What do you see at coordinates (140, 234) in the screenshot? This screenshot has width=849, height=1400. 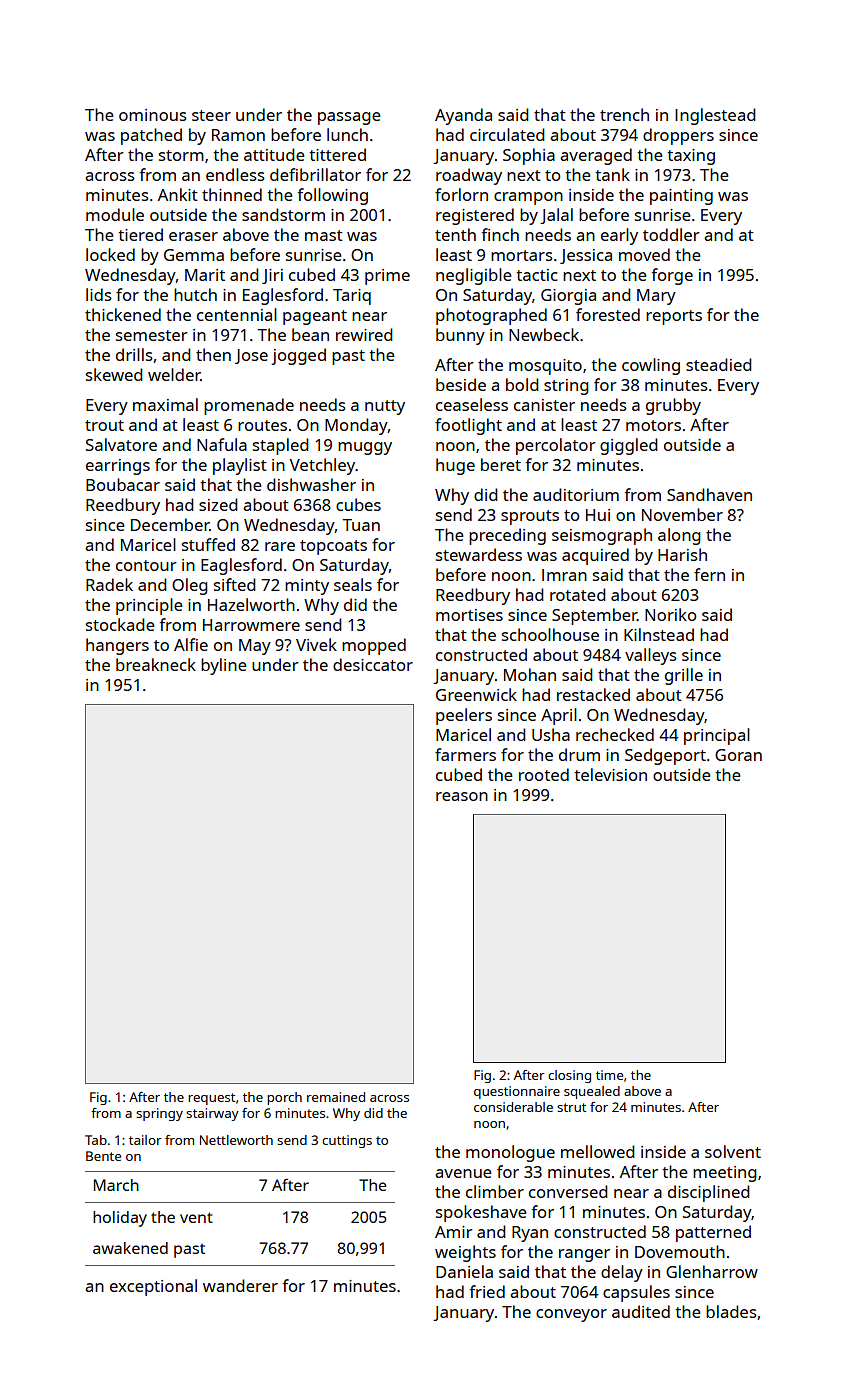 I see `tiered` at bounding box center [140, 234].
